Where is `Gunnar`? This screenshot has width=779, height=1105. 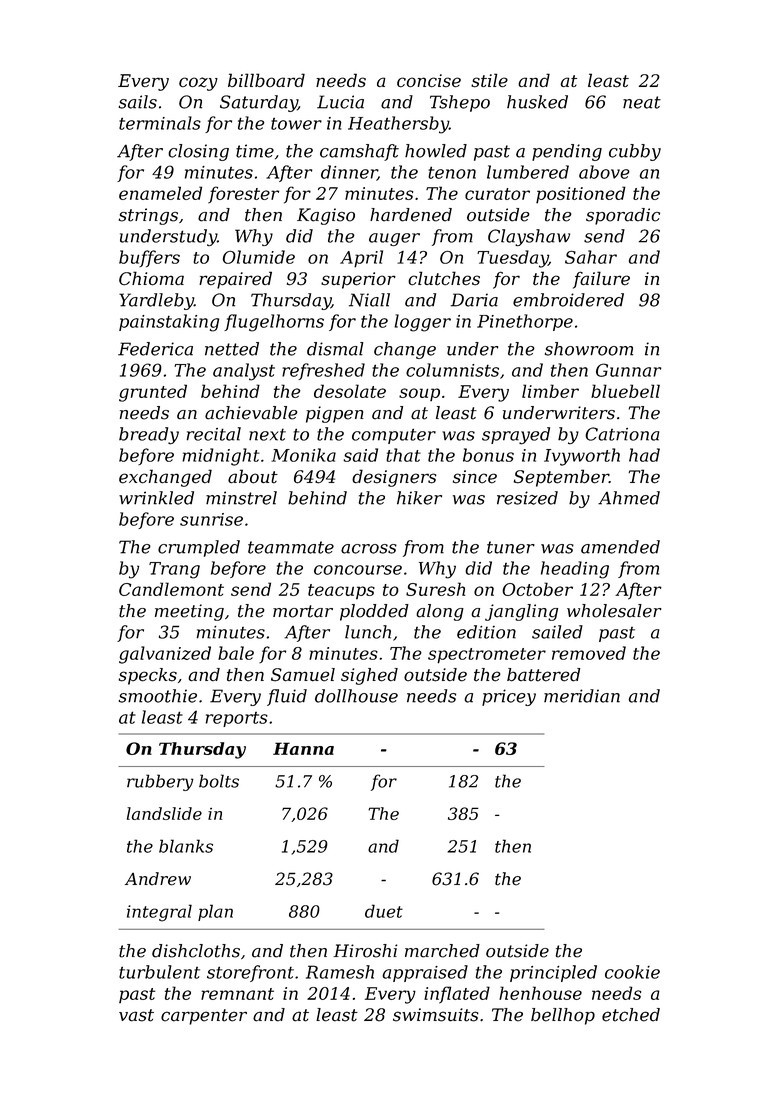
Gunnar is located at coordinates (628, 370).
